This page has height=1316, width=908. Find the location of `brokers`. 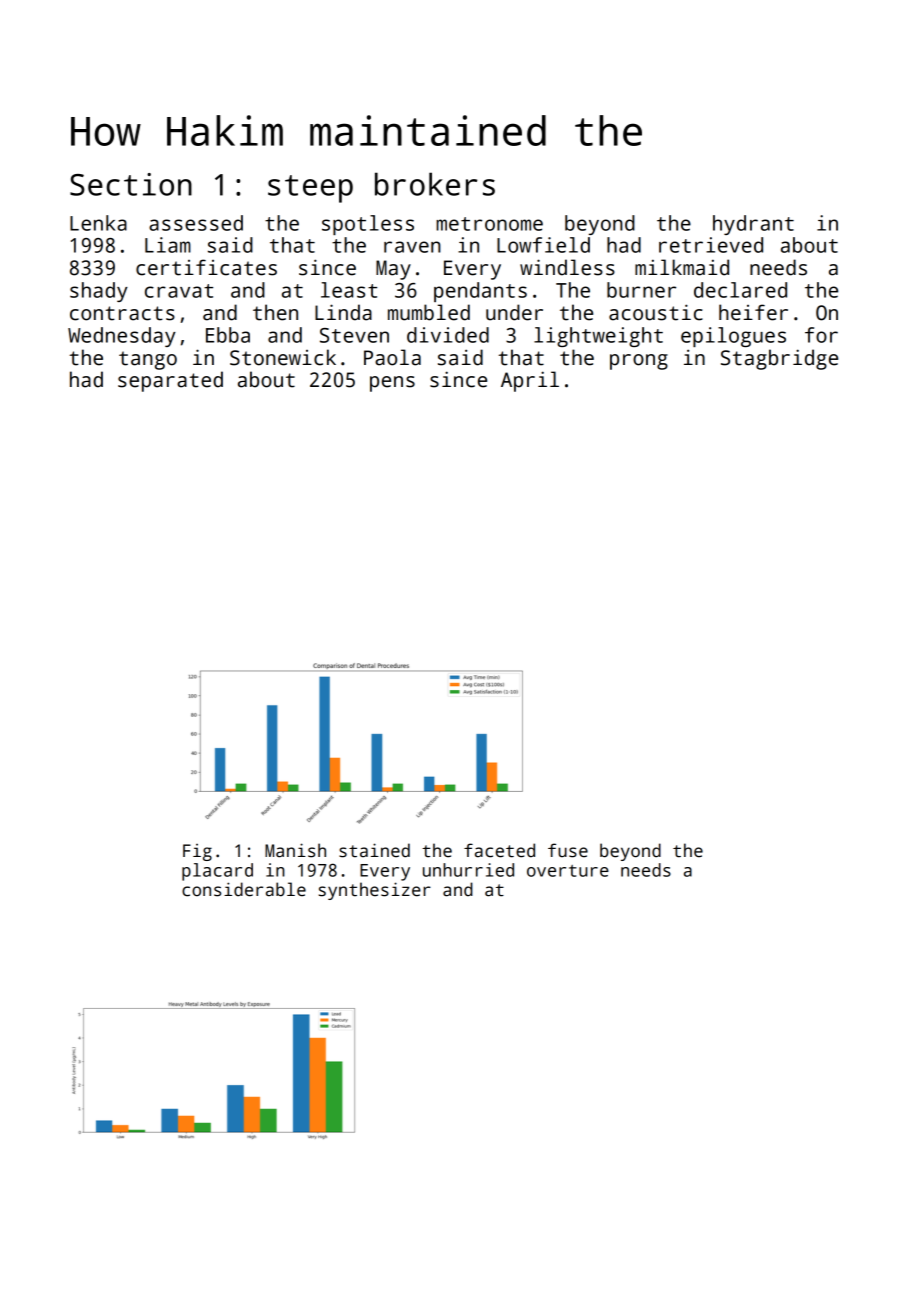

brokers is located at coordinates (435, 184).
